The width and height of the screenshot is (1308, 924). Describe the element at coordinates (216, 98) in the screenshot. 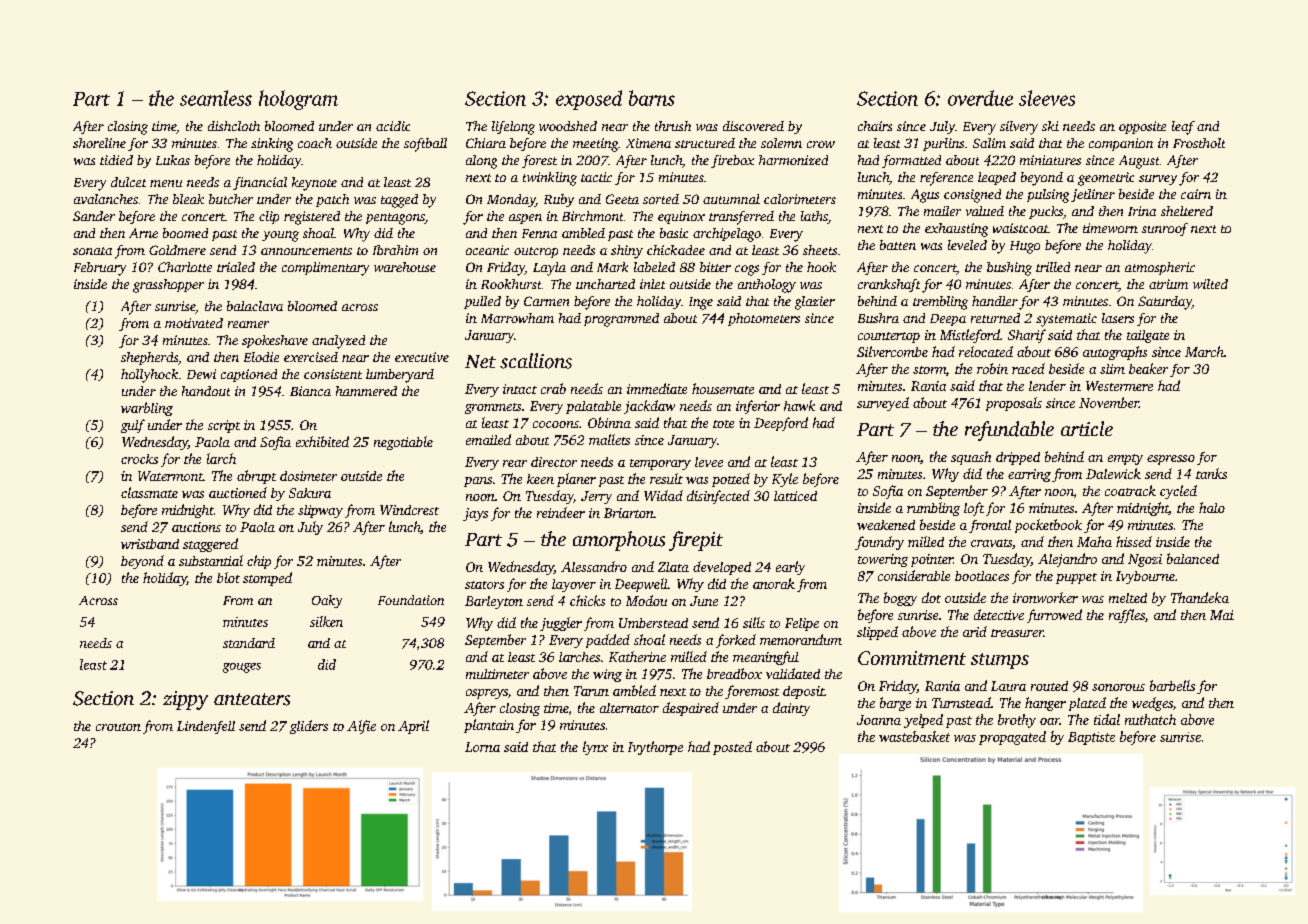

I see `seamless` at that location.
